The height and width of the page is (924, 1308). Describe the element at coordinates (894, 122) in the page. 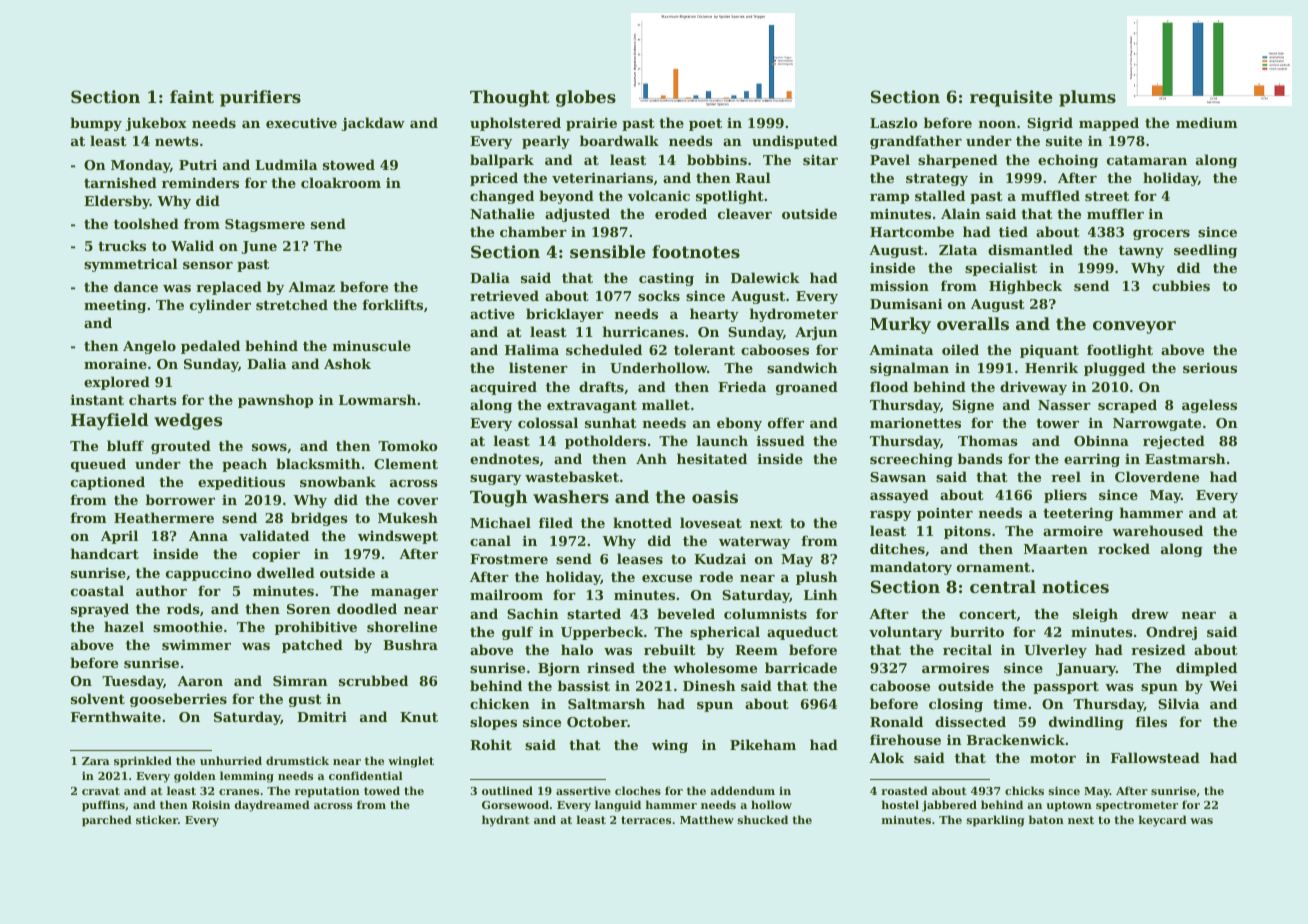

I see `Laszlo` at that location.
